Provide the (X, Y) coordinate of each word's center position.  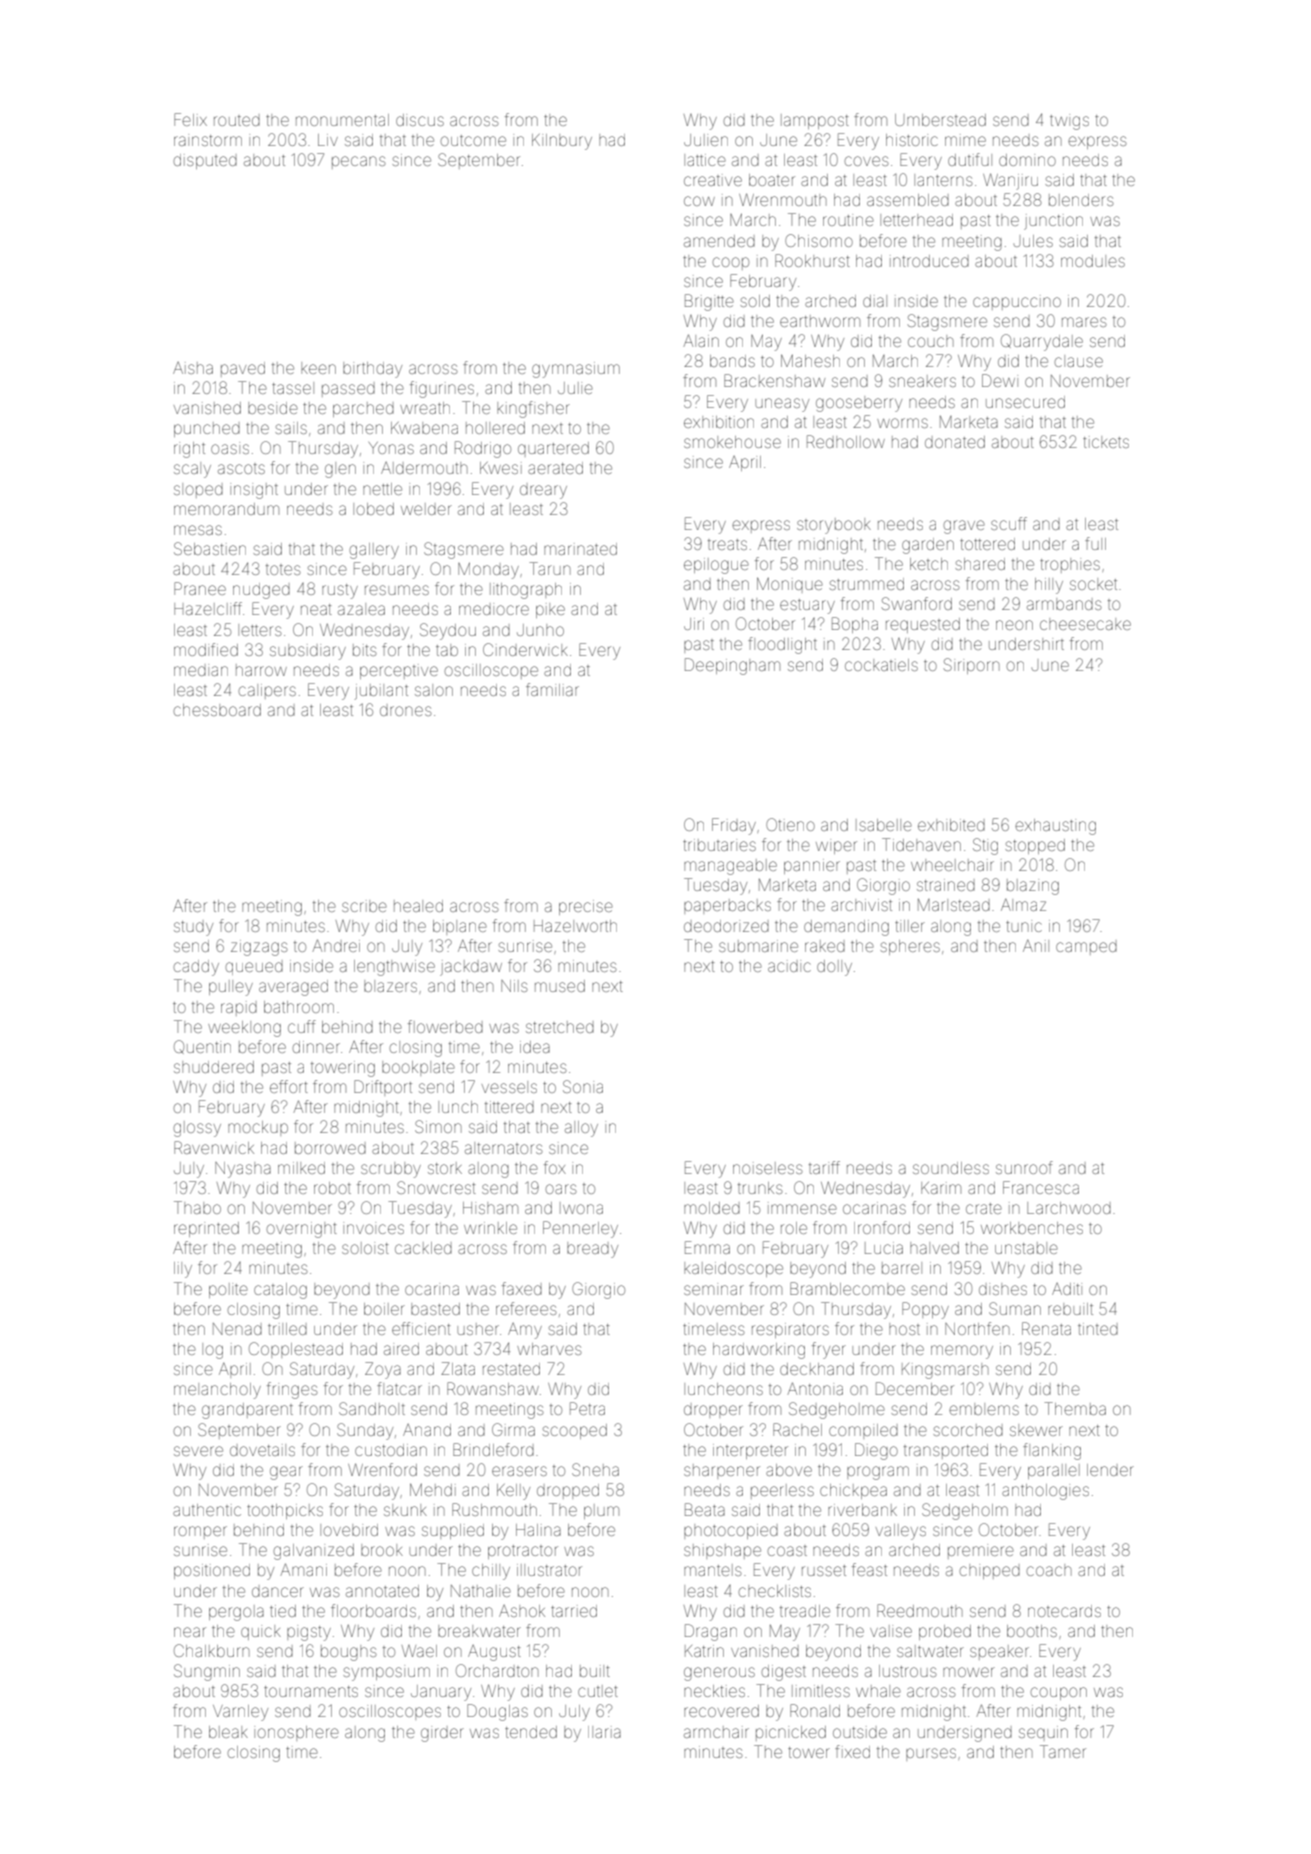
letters (259, 630)
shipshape (722, 1551)
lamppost (815, 121)
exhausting (1055, 827)
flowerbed (445, 1026)
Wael (419, 1651)
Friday (734, 826)
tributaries (719, 845)
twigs (1069, 122)
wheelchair (952, 865)
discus (420, 120)
